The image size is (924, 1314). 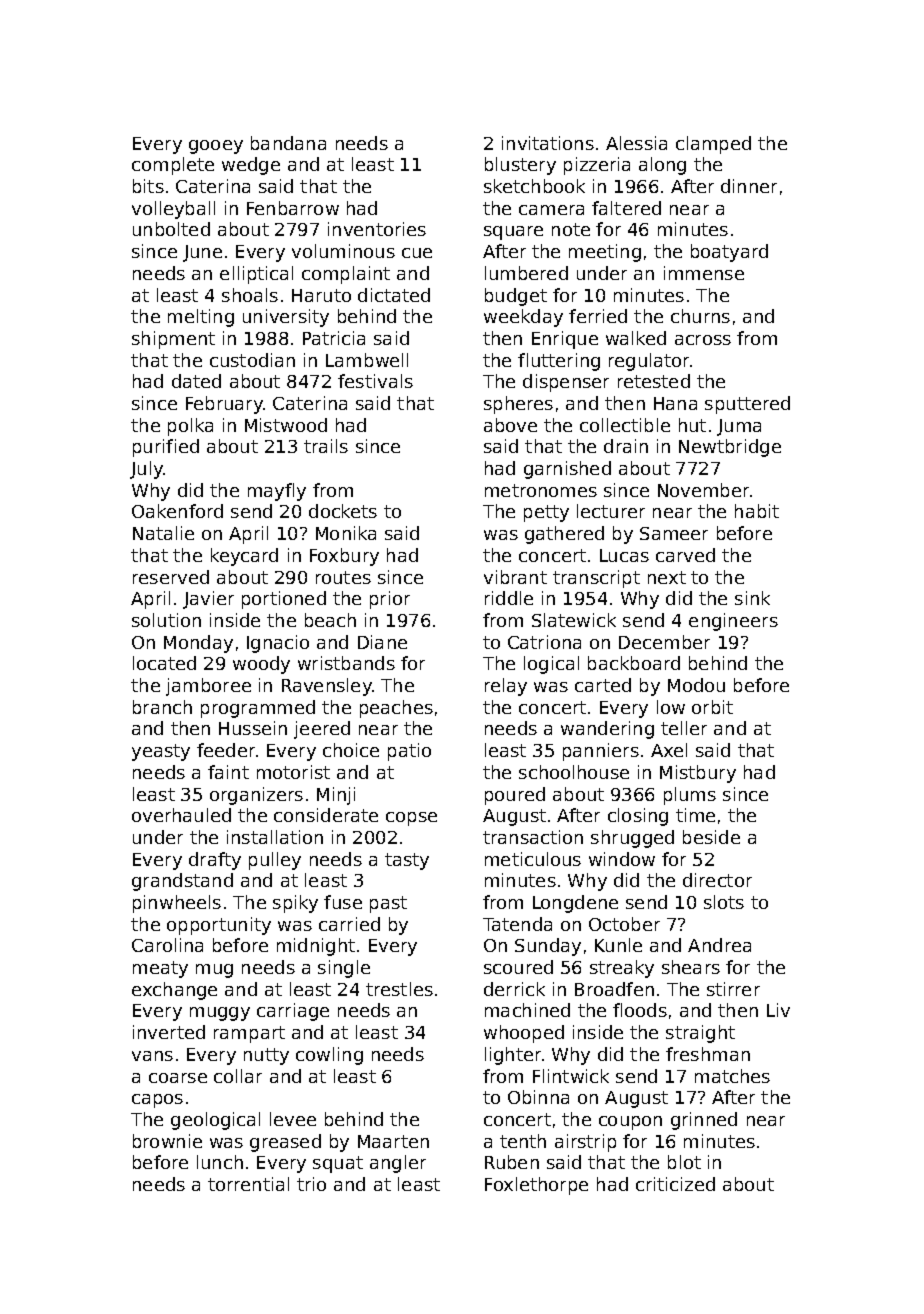 What do you see at coordinates (675, 1184) in the page?
I see `criticized` at bounding box center [675, 1184].
